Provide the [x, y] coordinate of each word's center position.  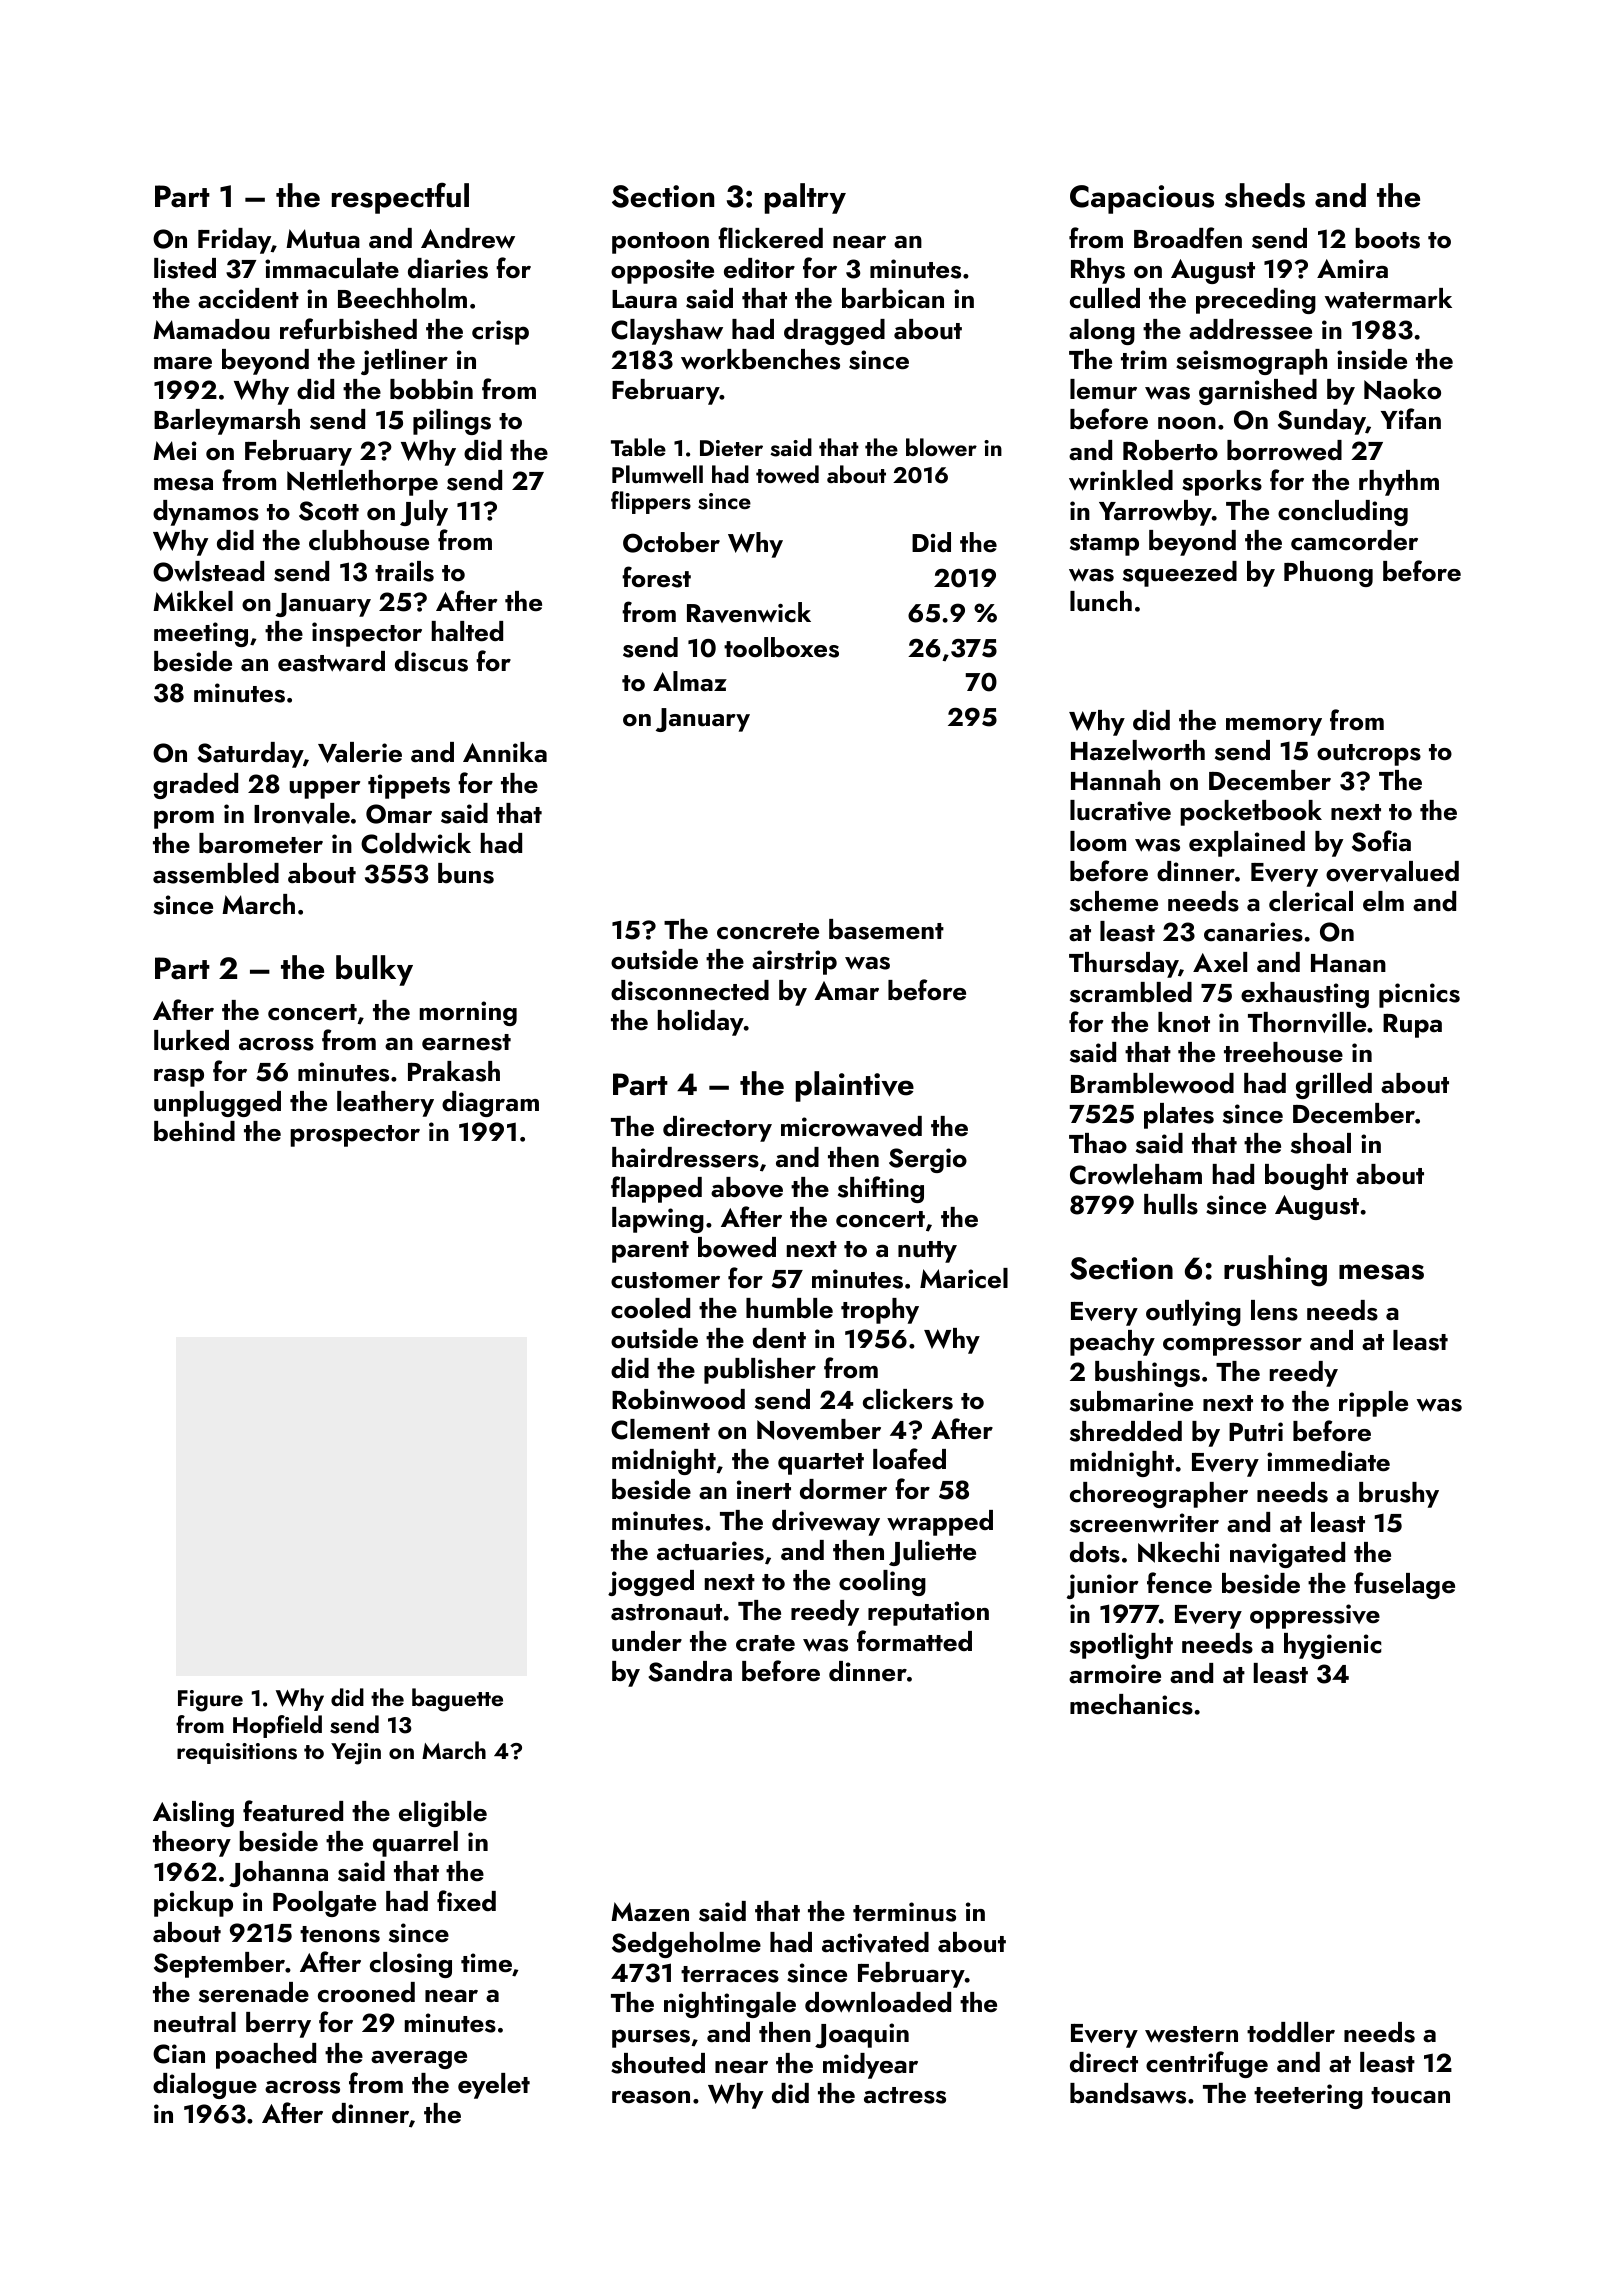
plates [1179, 1116]
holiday [701, 1023]
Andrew [468, 238]
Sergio [928, 1160]
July [424, 513]
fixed [466, 1900]
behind [194, 1131]
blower [941, 447]
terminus [904, 1912]
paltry [805, 198]
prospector [355, 1136]
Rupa [1412, 1026]
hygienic [1332, 1646]
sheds [1265, 195]
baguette [457, 1700]
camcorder [1354, 540]
